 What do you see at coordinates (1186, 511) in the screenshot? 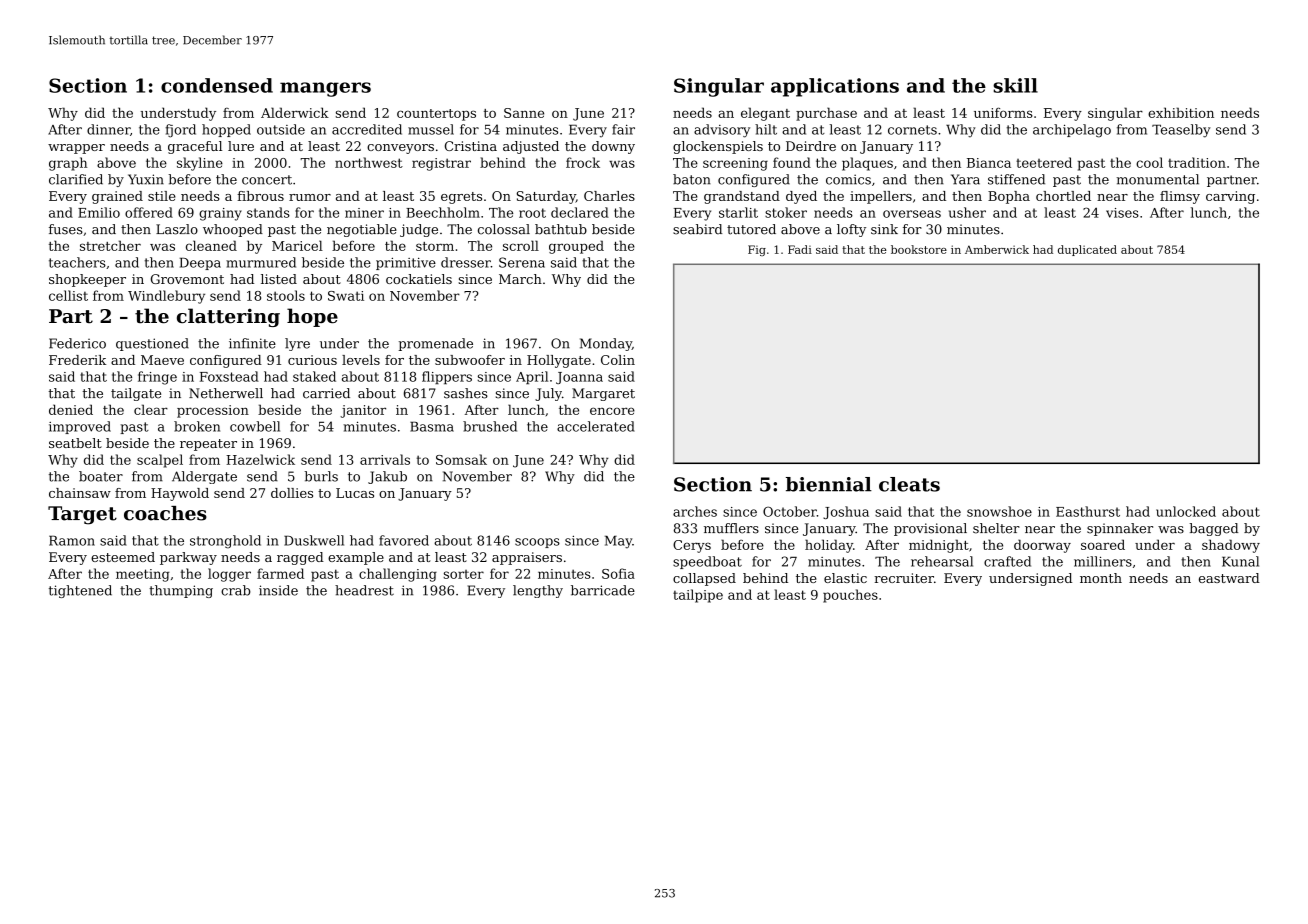
I see `unlocked` at bounding box center [1186, 511].
